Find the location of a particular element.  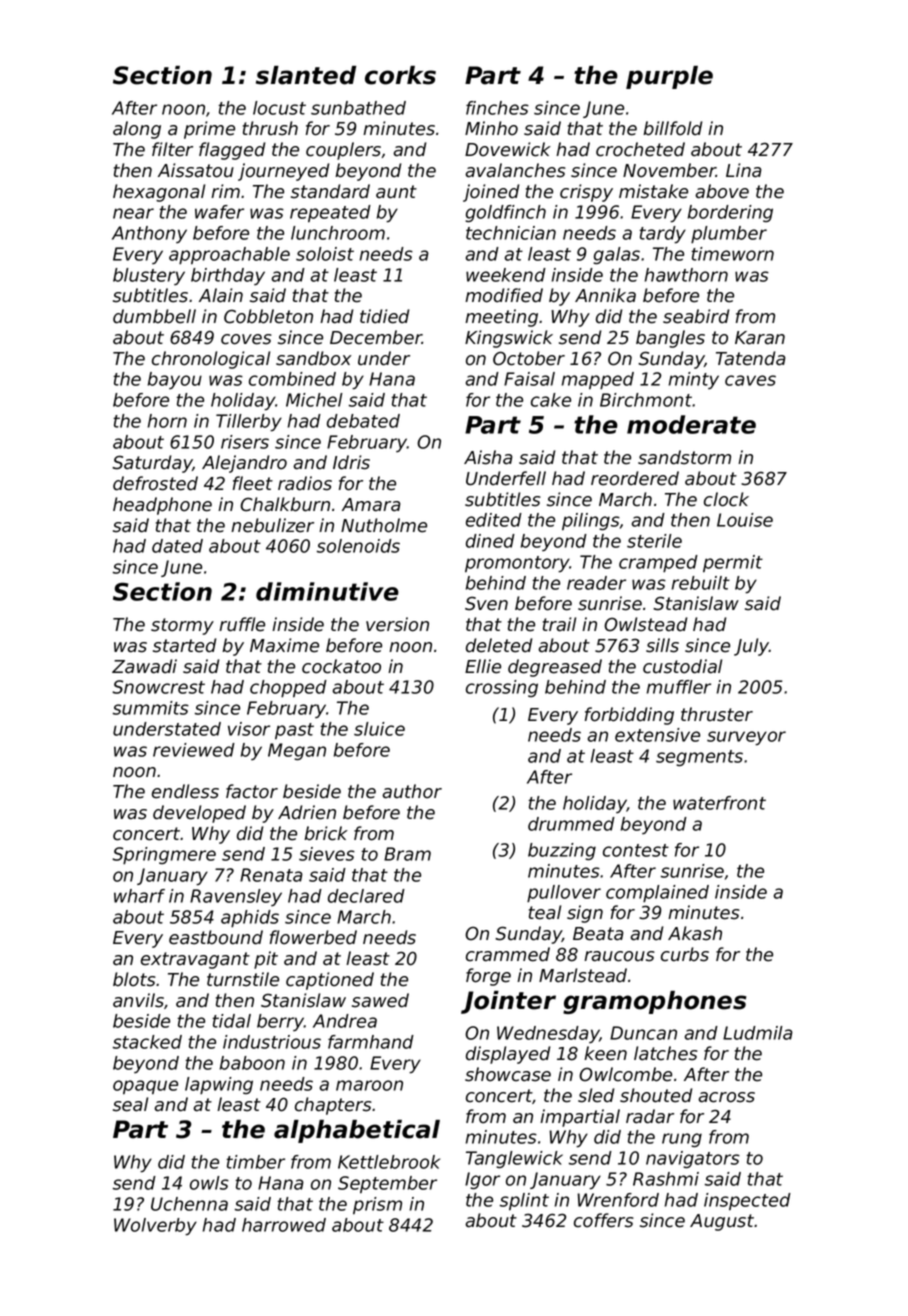

caves is located at coordinates (750, 380).
